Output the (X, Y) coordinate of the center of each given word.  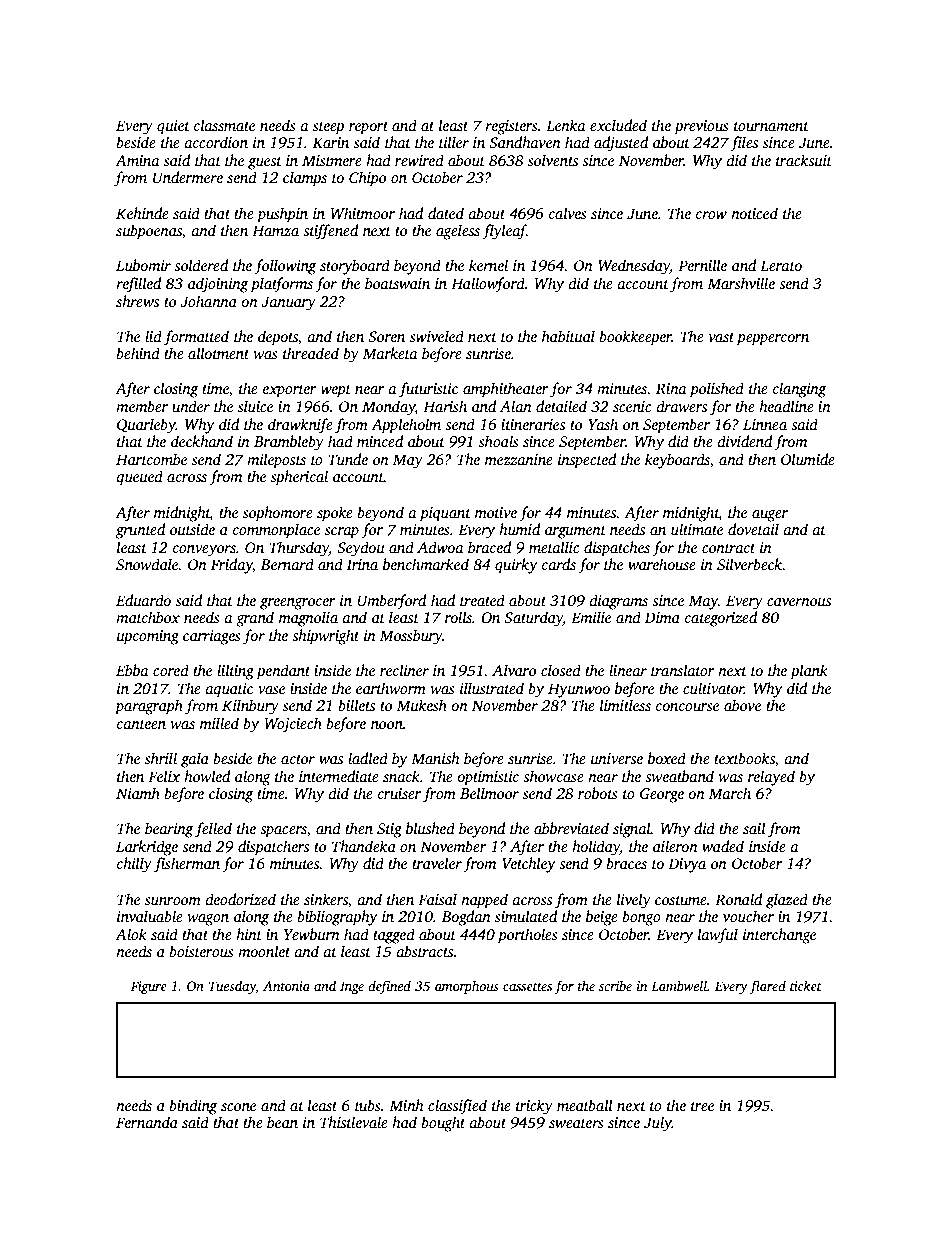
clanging (799, 390)
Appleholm (406, 426)
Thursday (299, 549)
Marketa (390, 353)
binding (193, 1107)
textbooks (744, 759)
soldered (201, 265)
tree (702, 1106)
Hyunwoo (579, 690)
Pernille (702, 265)
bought (443, 1124)
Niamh (138, 793)
